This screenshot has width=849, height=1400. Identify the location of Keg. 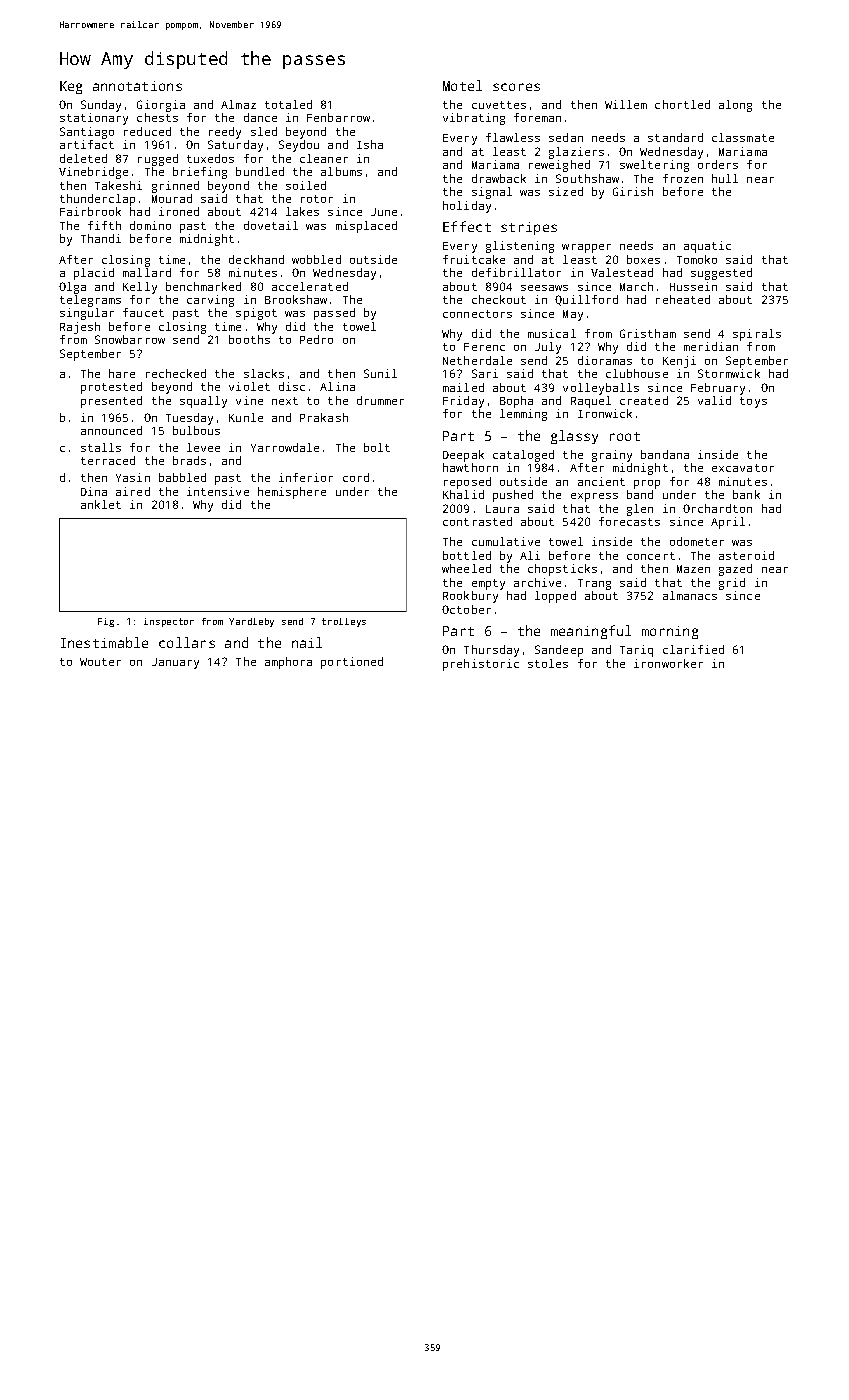
(71, 87).
